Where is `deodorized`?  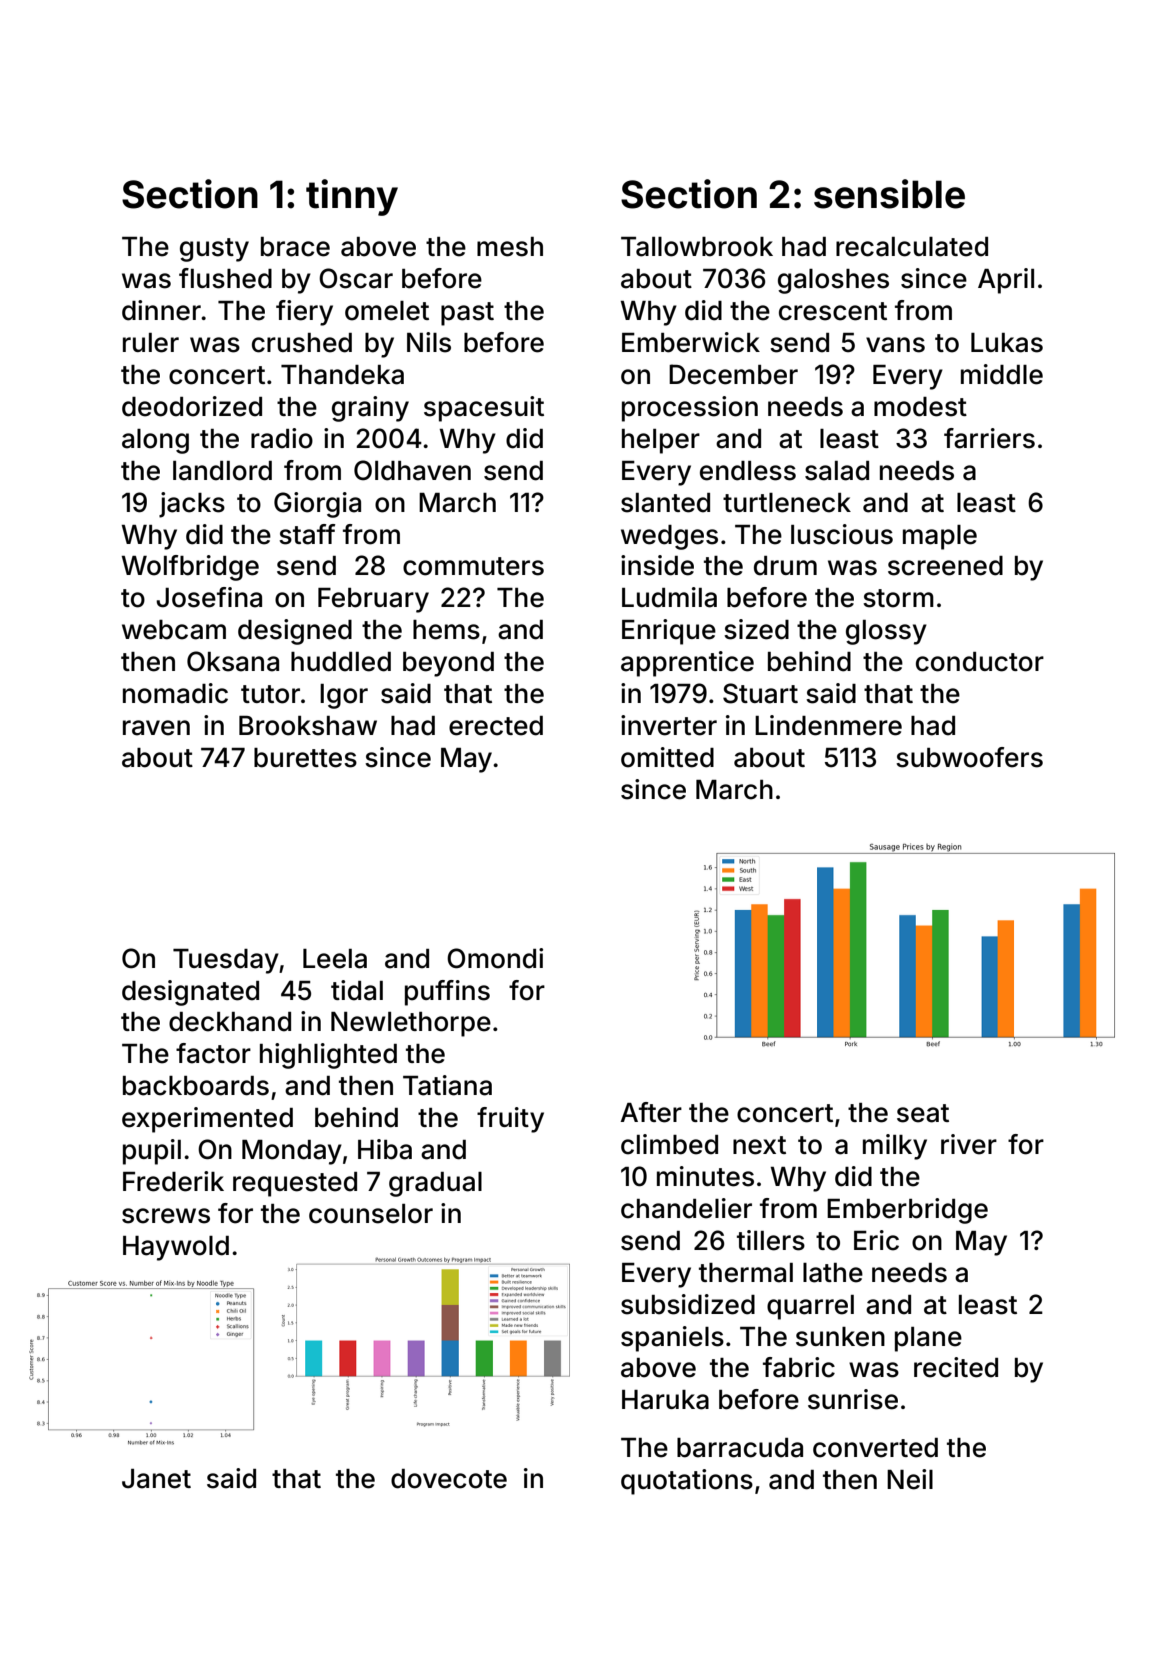 deodorized is located at coordinates (192, 406).
